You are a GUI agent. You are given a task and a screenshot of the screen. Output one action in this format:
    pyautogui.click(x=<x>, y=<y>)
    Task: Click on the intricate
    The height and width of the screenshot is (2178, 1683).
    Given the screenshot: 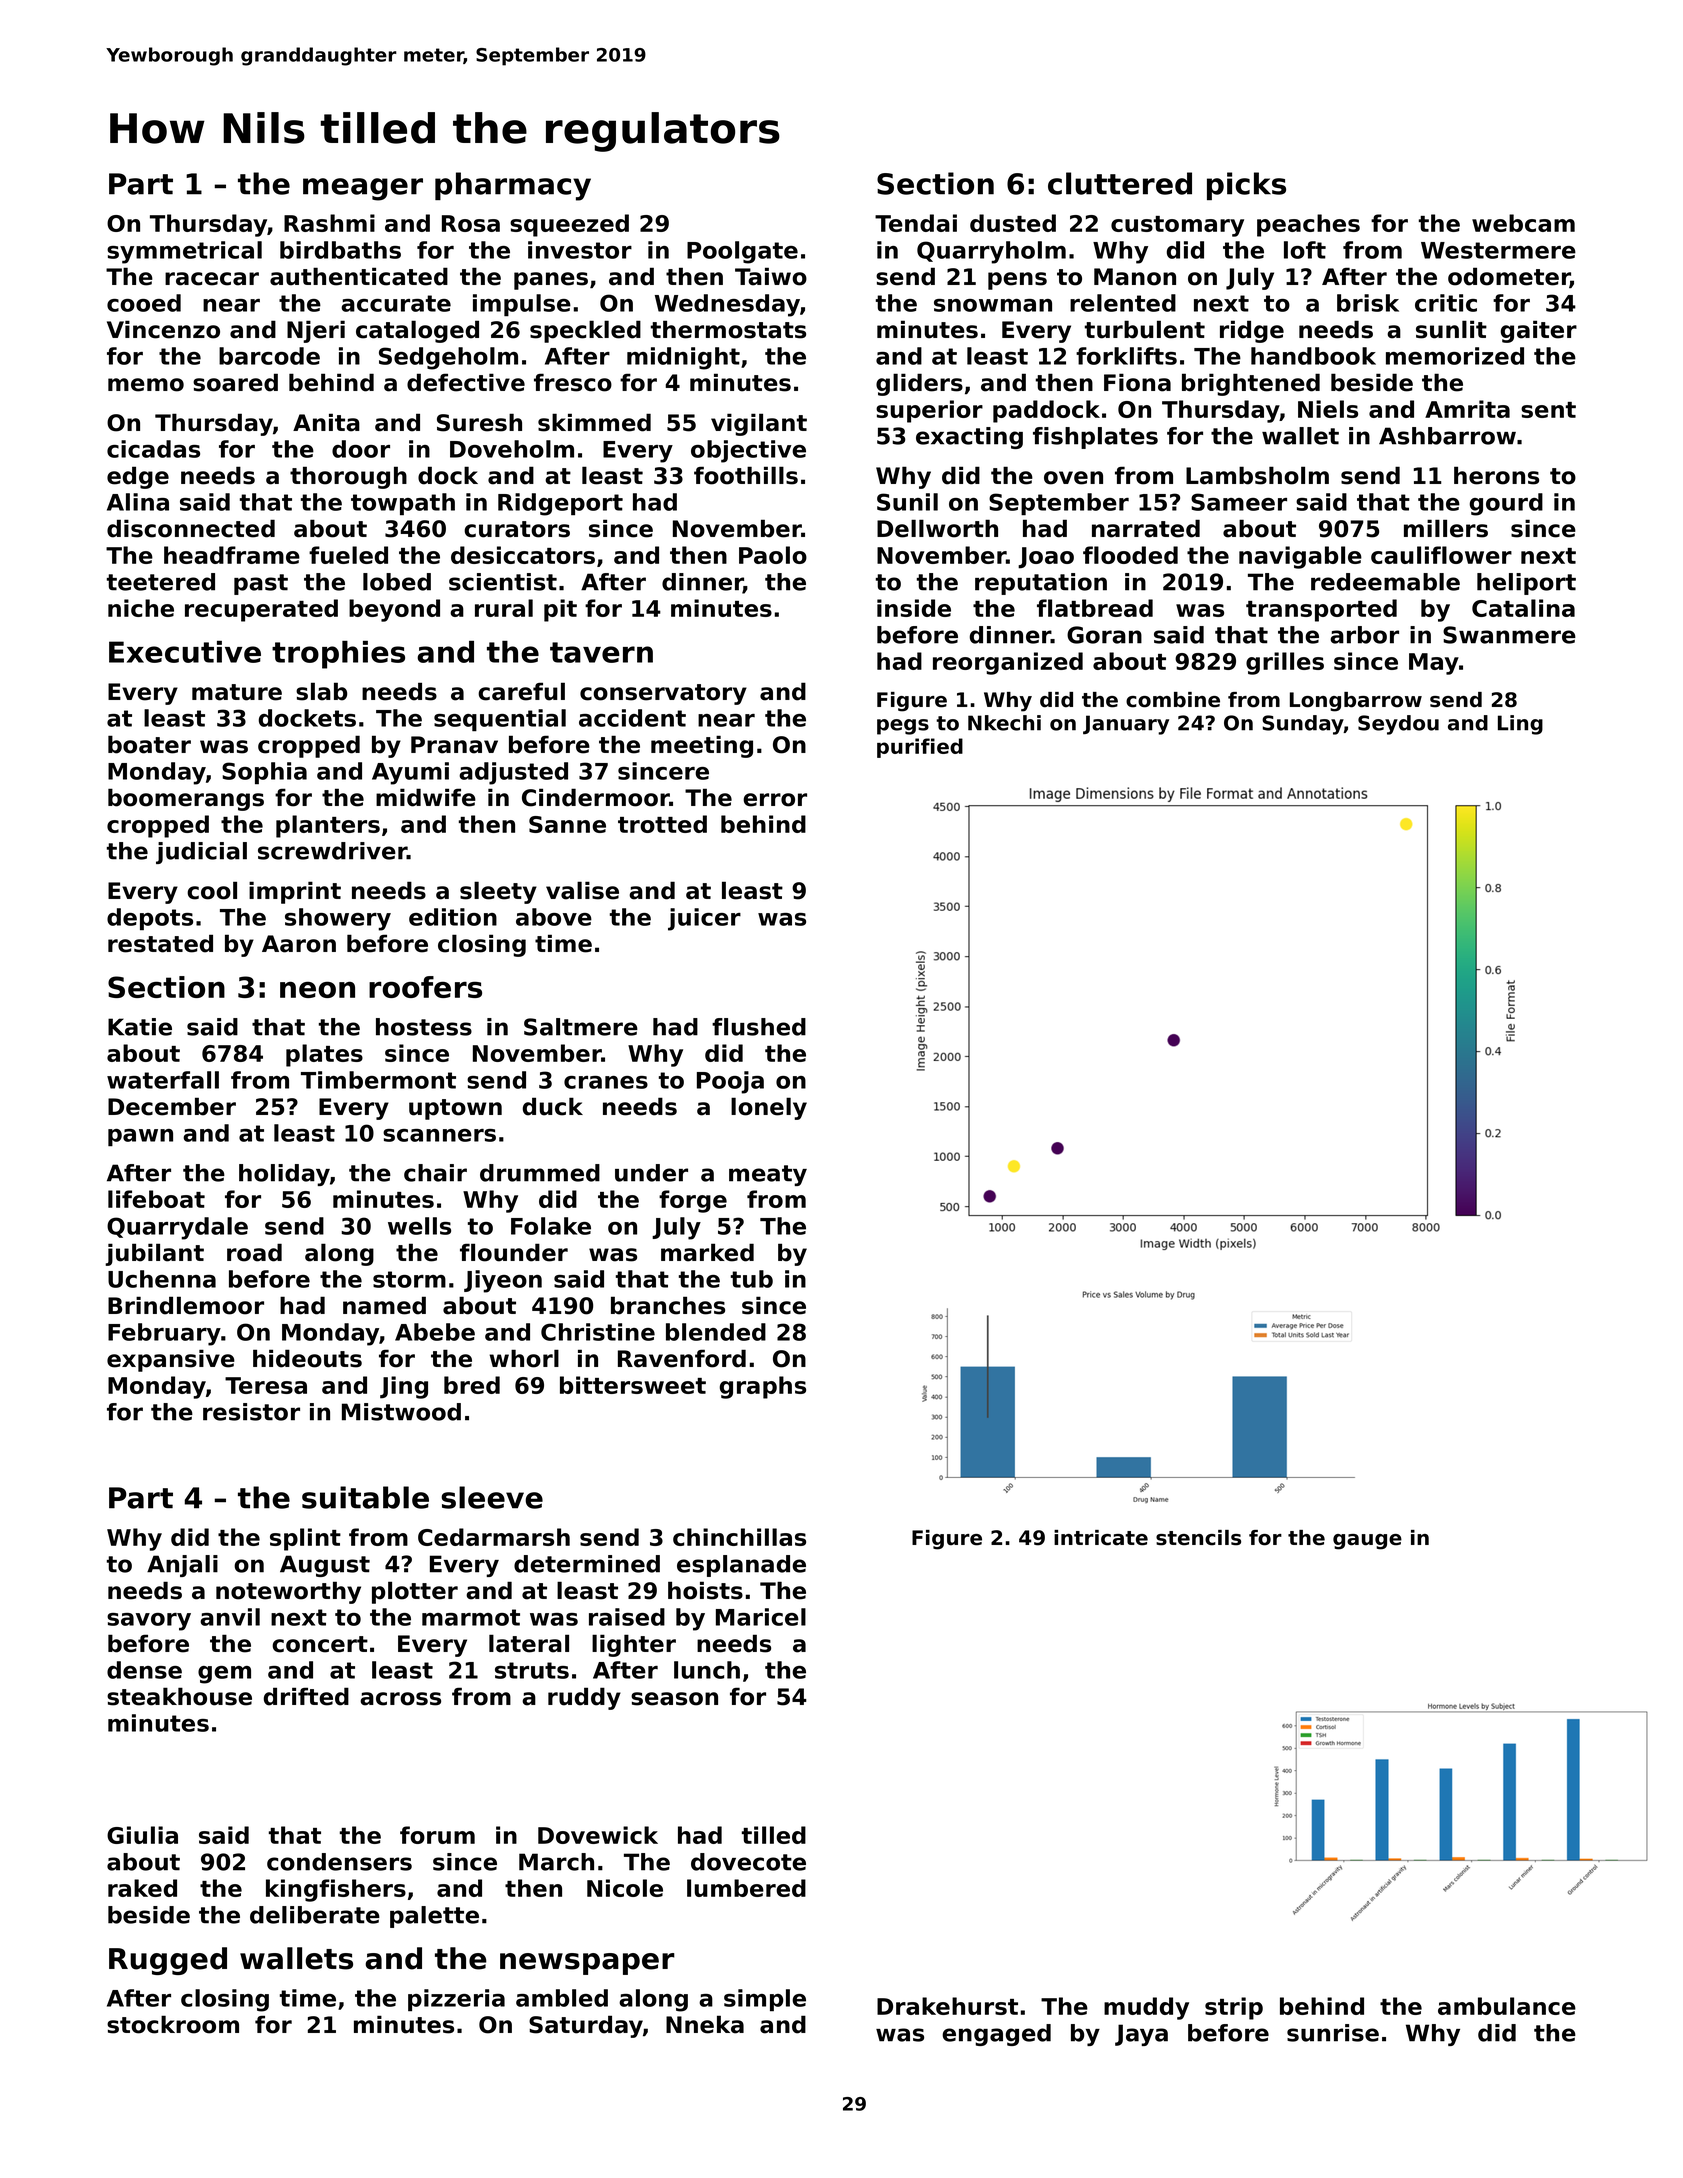 What is the action you would take?
    pyautogui.click(x=1101, y=1538)
